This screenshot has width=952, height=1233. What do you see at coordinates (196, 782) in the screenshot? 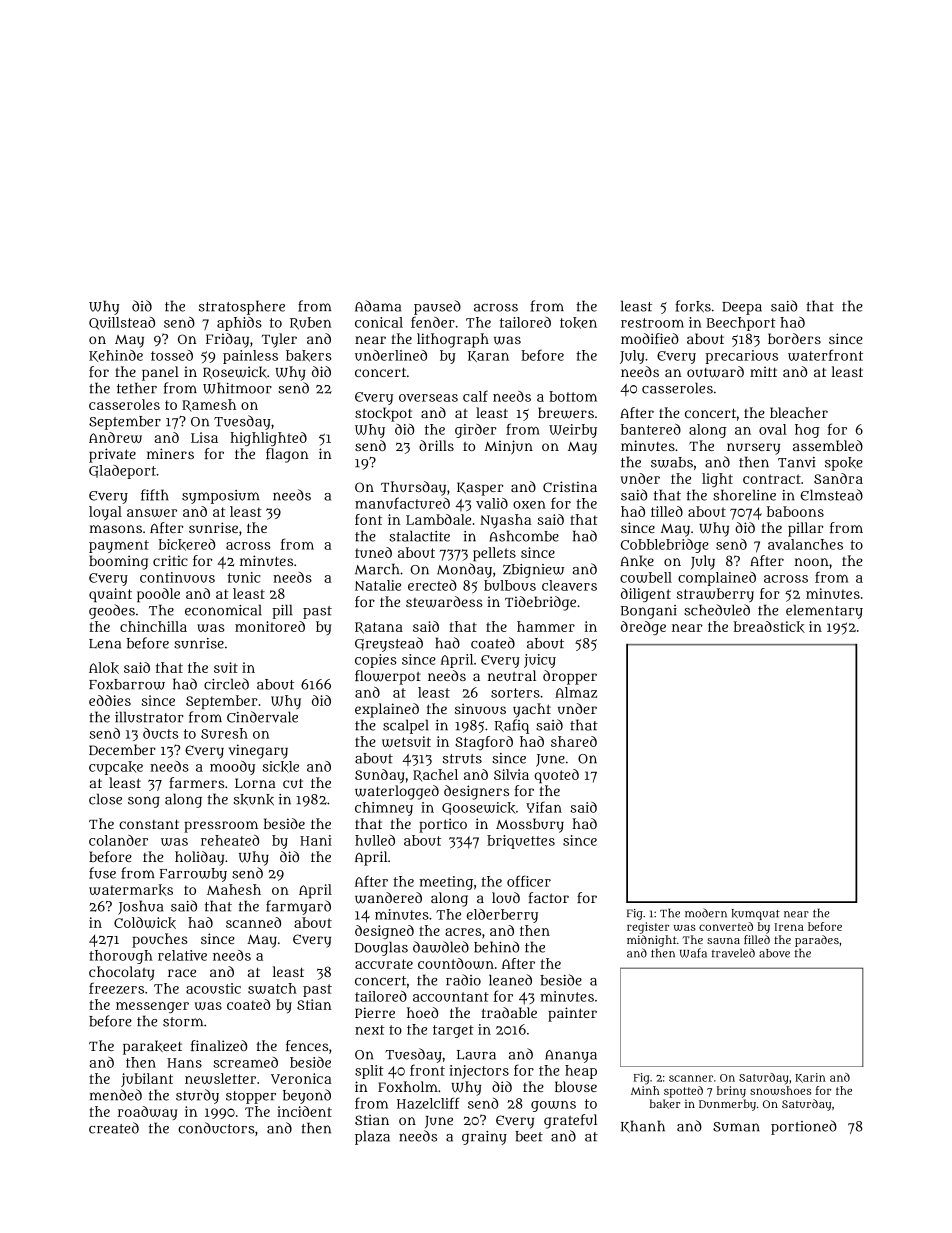
I see `farmers` at bounding box center [196, 782].
